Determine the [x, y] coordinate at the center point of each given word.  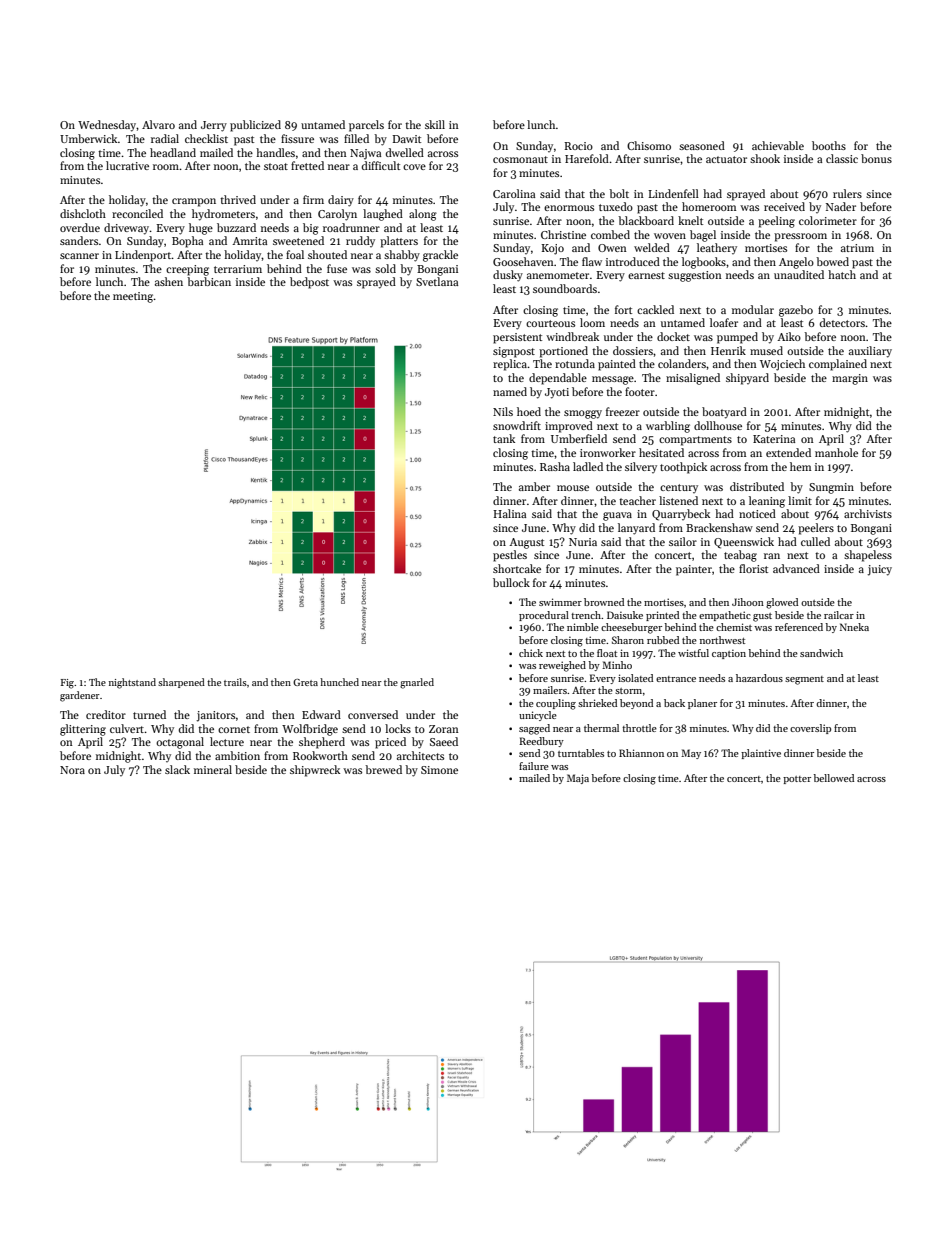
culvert [127, 728]
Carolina [514, 193]
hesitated [661, 452]
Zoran [444, 729]
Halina [509, 513]
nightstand [132, 683]
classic [842, 158]
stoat [276, 166]
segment [804, 680]
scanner [79, 256]
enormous [569, 208]
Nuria [583, 542]
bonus [876, 158]
